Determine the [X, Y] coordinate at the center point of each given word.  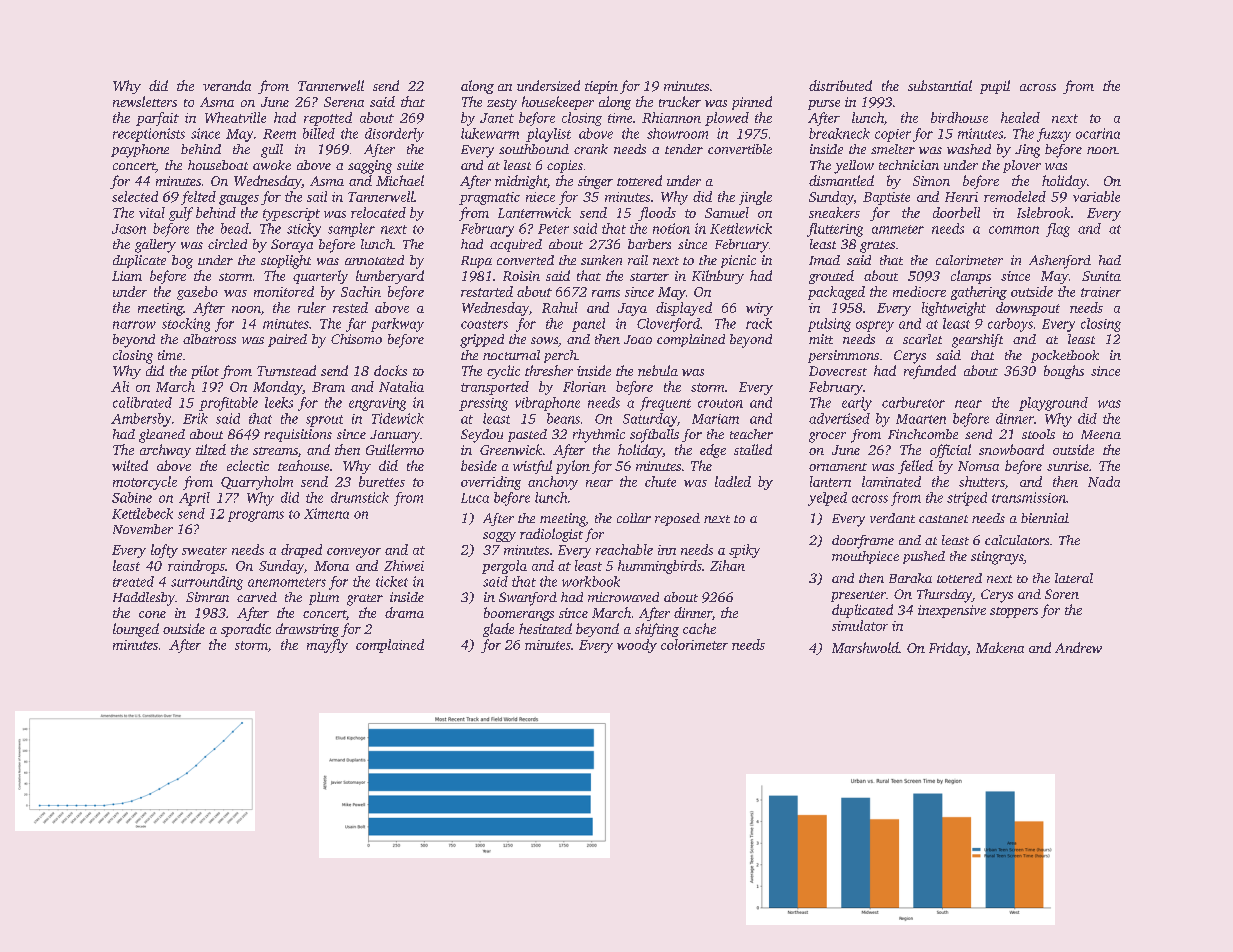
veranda [227, 85]
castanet [943, 519]
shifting [657, 630]
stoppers [1014, 612]
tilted [211, 449]
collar [634, 518]
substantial [940, 85]
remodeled [1015, 196]
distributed [840, 85]
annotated [374, 260]
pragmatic [489, 198]
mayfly [327, 646]
